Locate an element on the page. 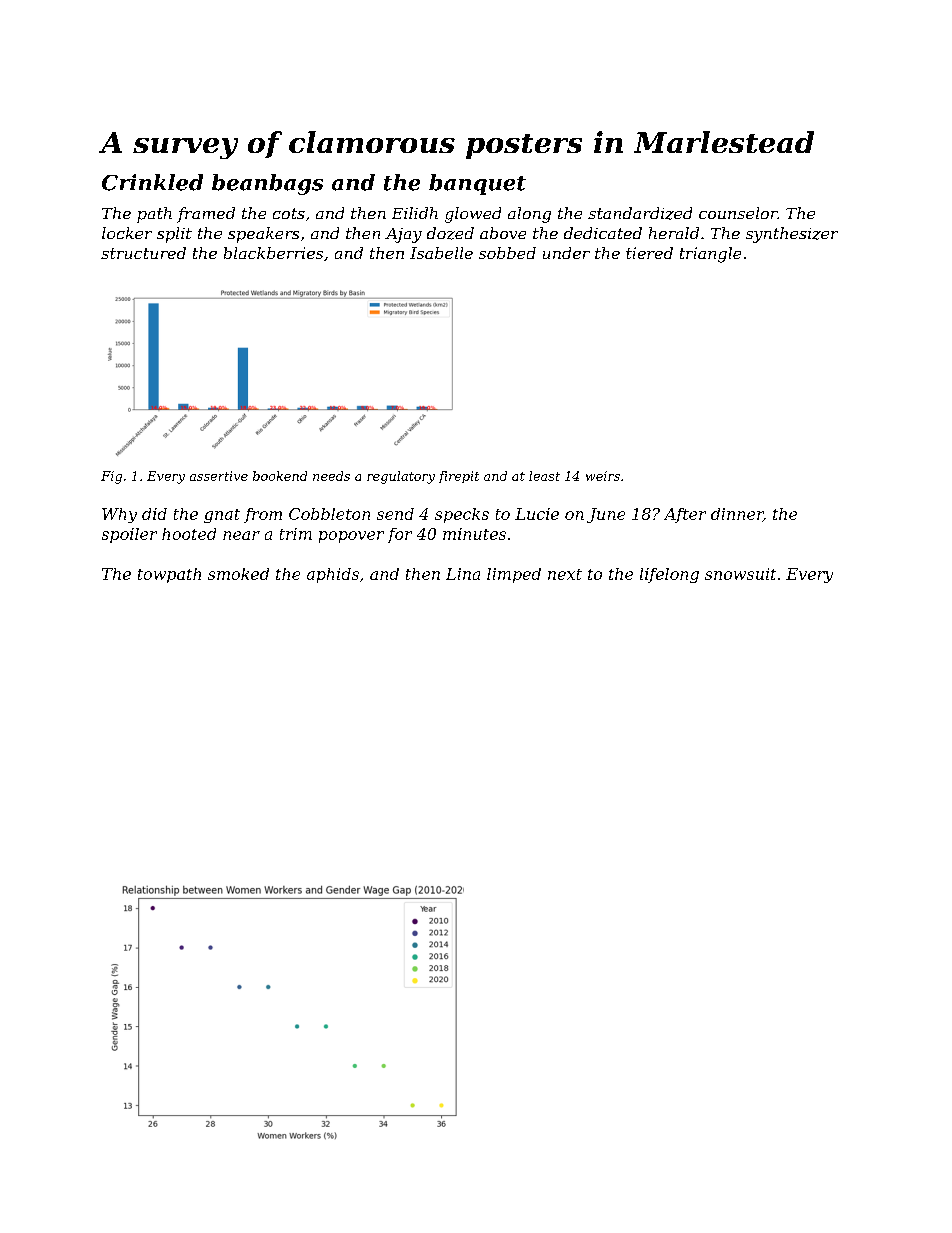  structured is located at coordinates (143, 253).
